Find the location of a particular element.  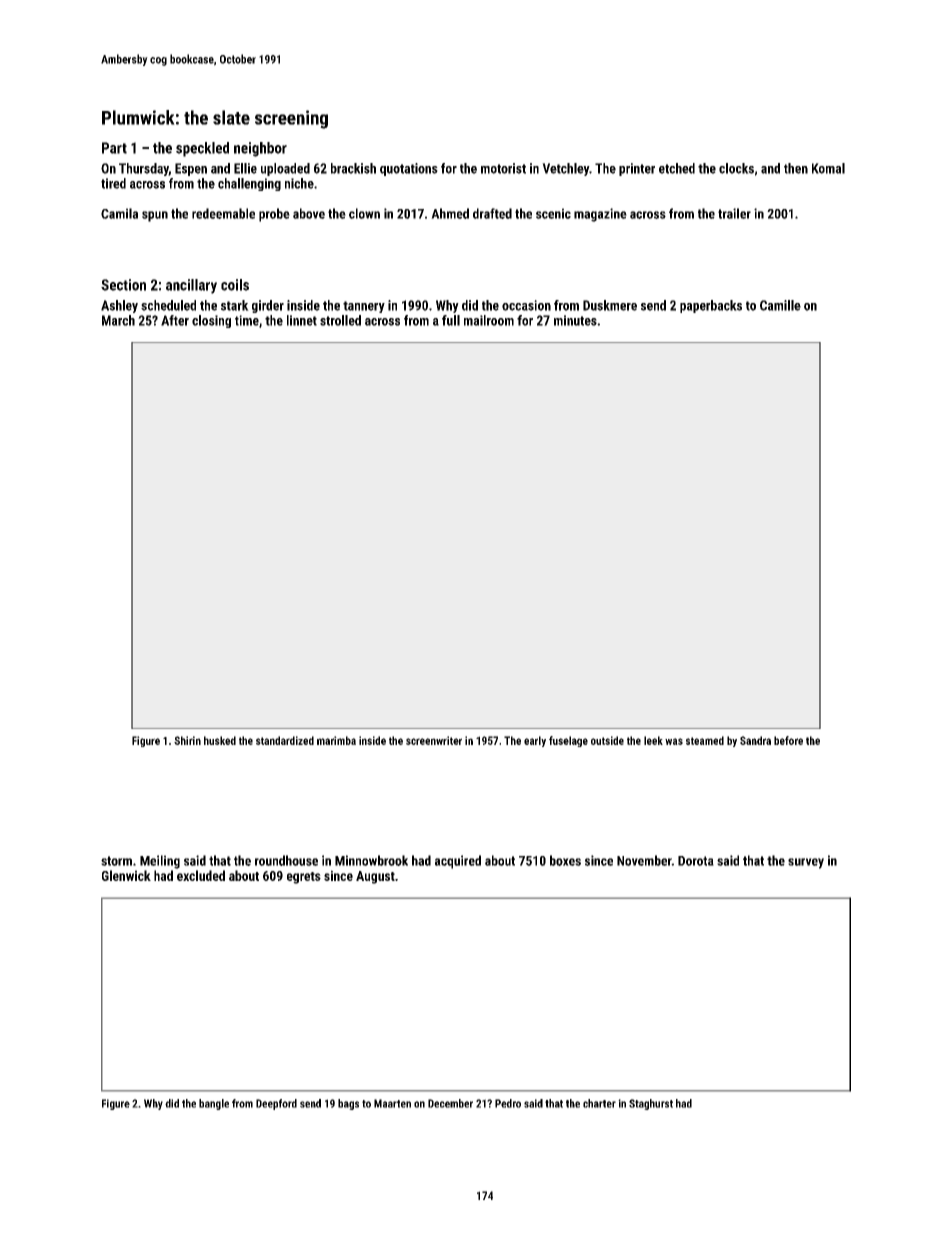

full is located at coordinates (451, 320).
